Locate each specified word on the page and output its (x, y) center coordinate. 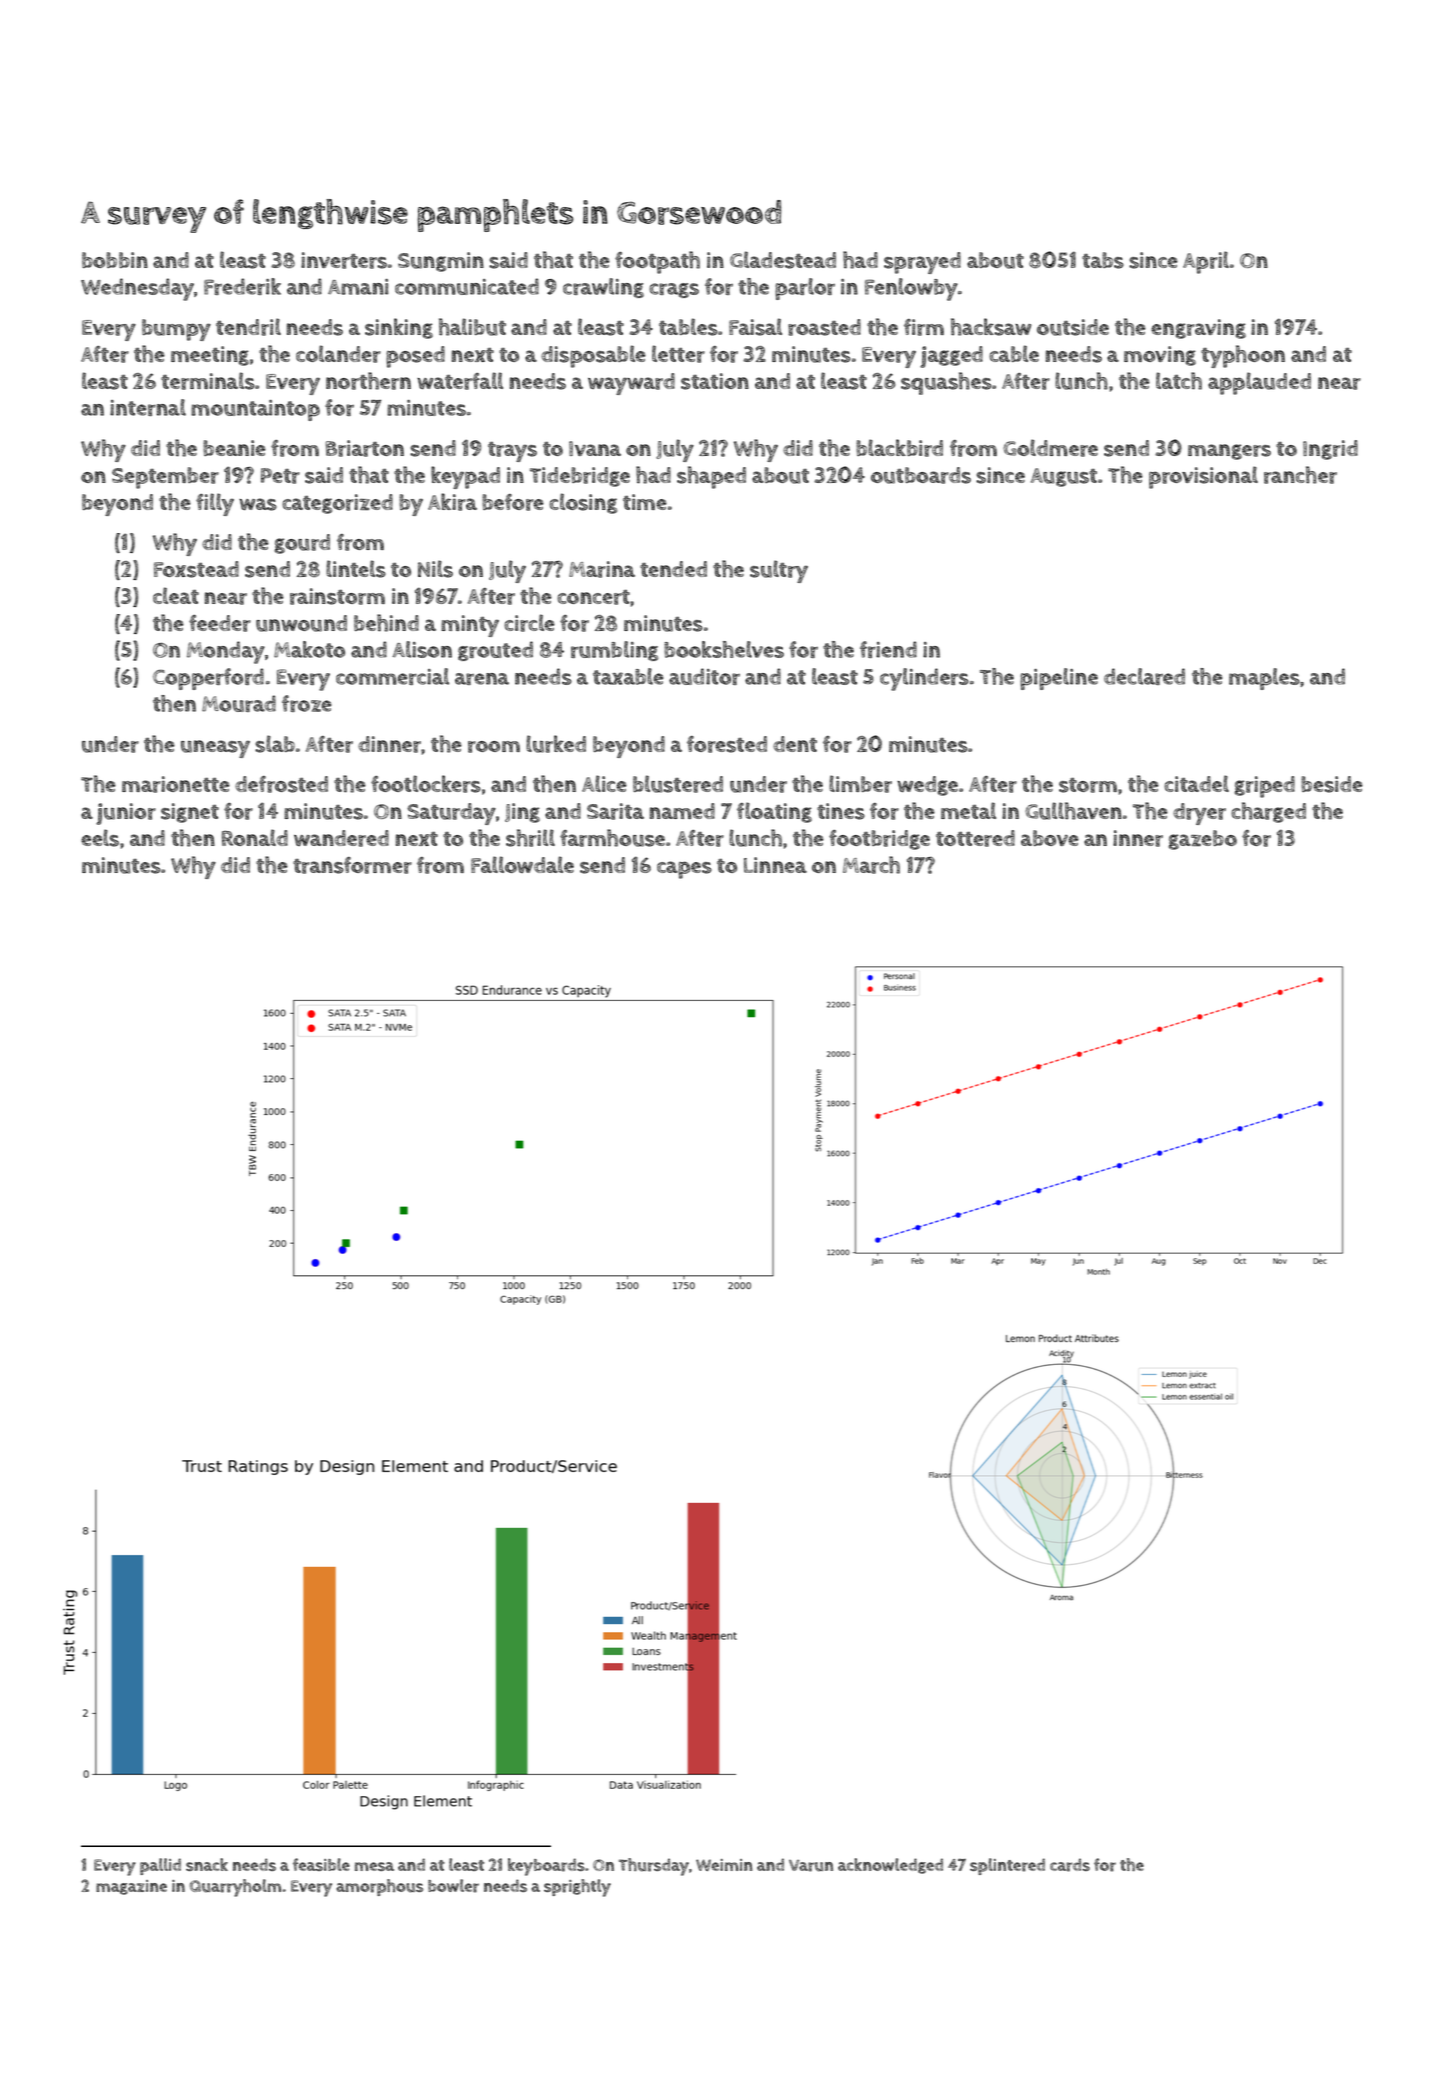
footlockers (426, 784)
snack (207, 1864)
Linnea (775, 865)
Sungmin (441, 262)
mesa (374, 1866)
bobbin (115, 260)
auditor (704, 676)
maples (1264, 679)
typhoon (1243, 356)
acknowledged (890, 1866)
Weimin (724, 1865)
